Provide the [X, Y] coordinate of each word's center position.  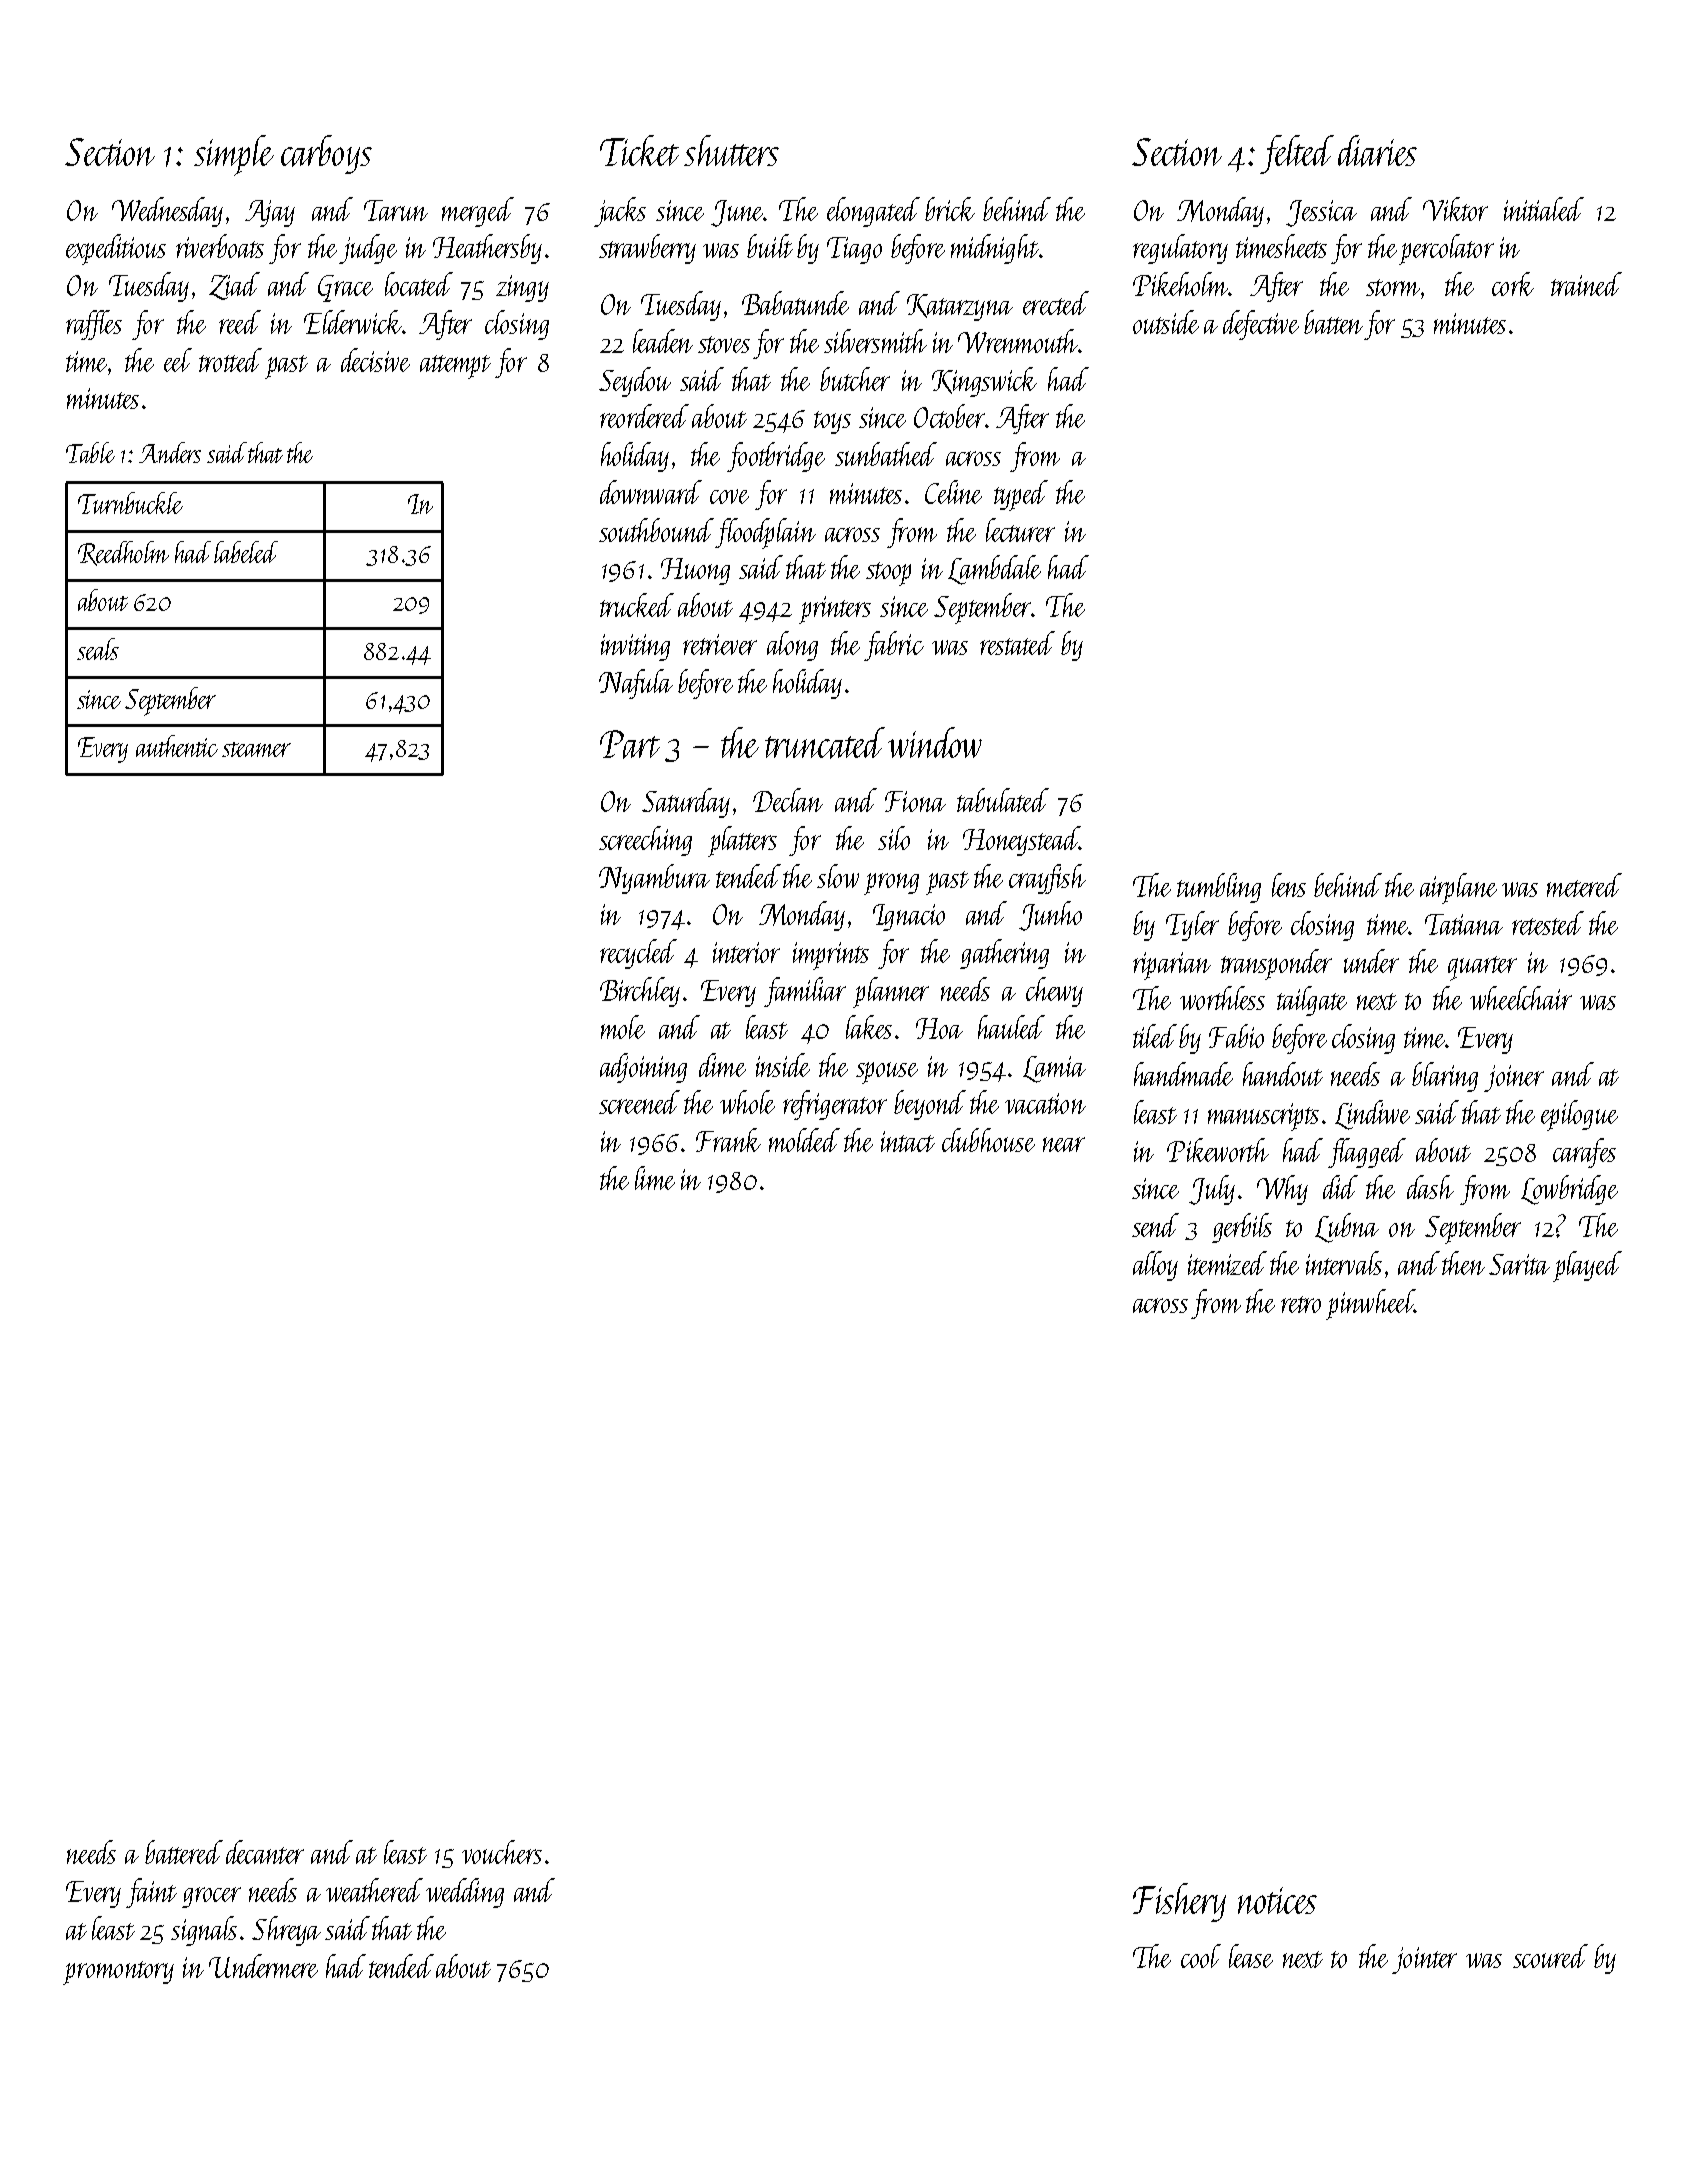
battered [184, 1852]
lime [655, 1178]
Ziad [234, 286]
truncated [825, 743]
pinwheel [1370, 1304]
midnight [995, 249]
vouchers [502, 1852]
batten [1333, 322]
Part [630, 744]
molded [804, 1140]
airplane [1458, 888]
